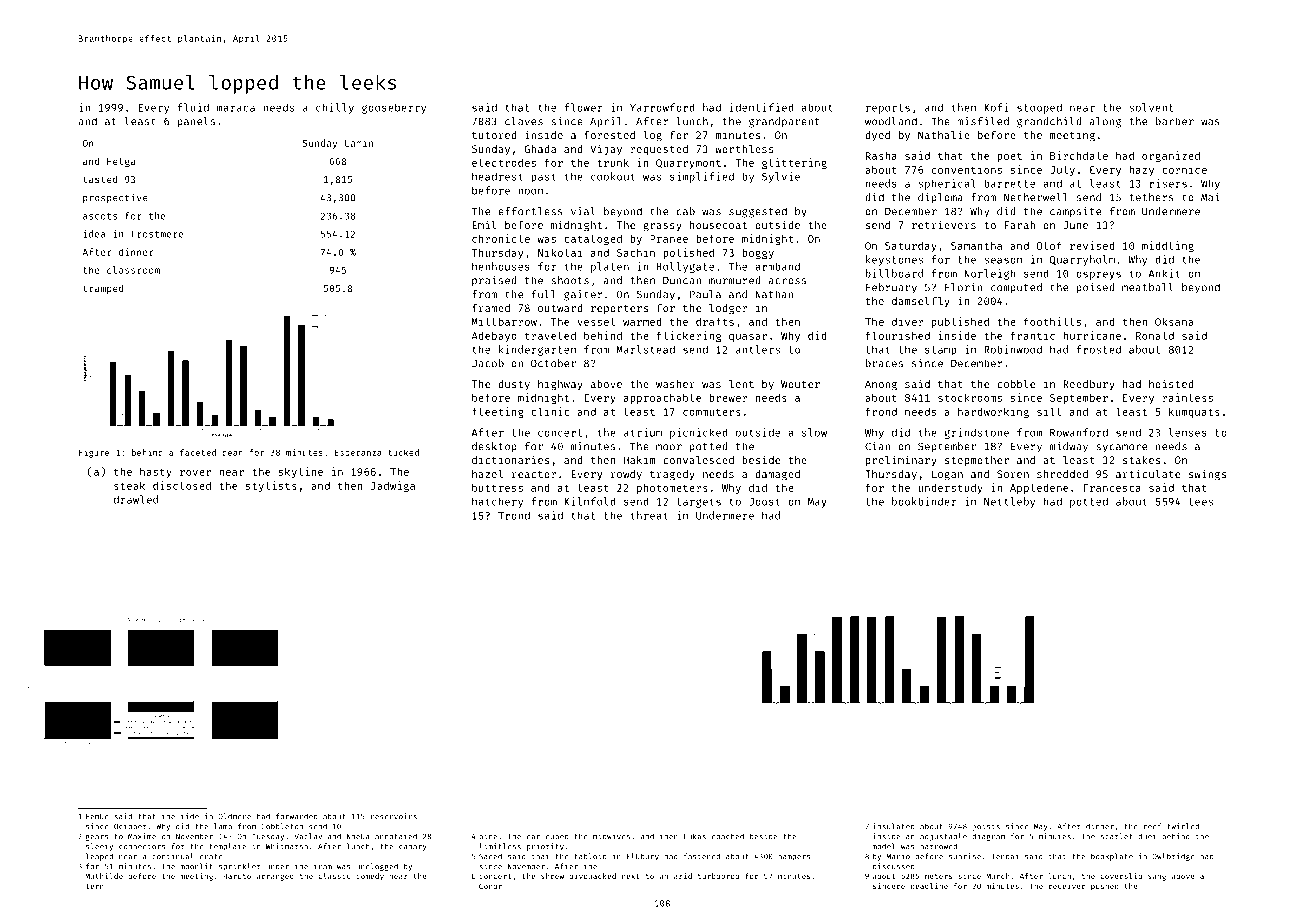  I want to click on tees, so click(1201, 502).
